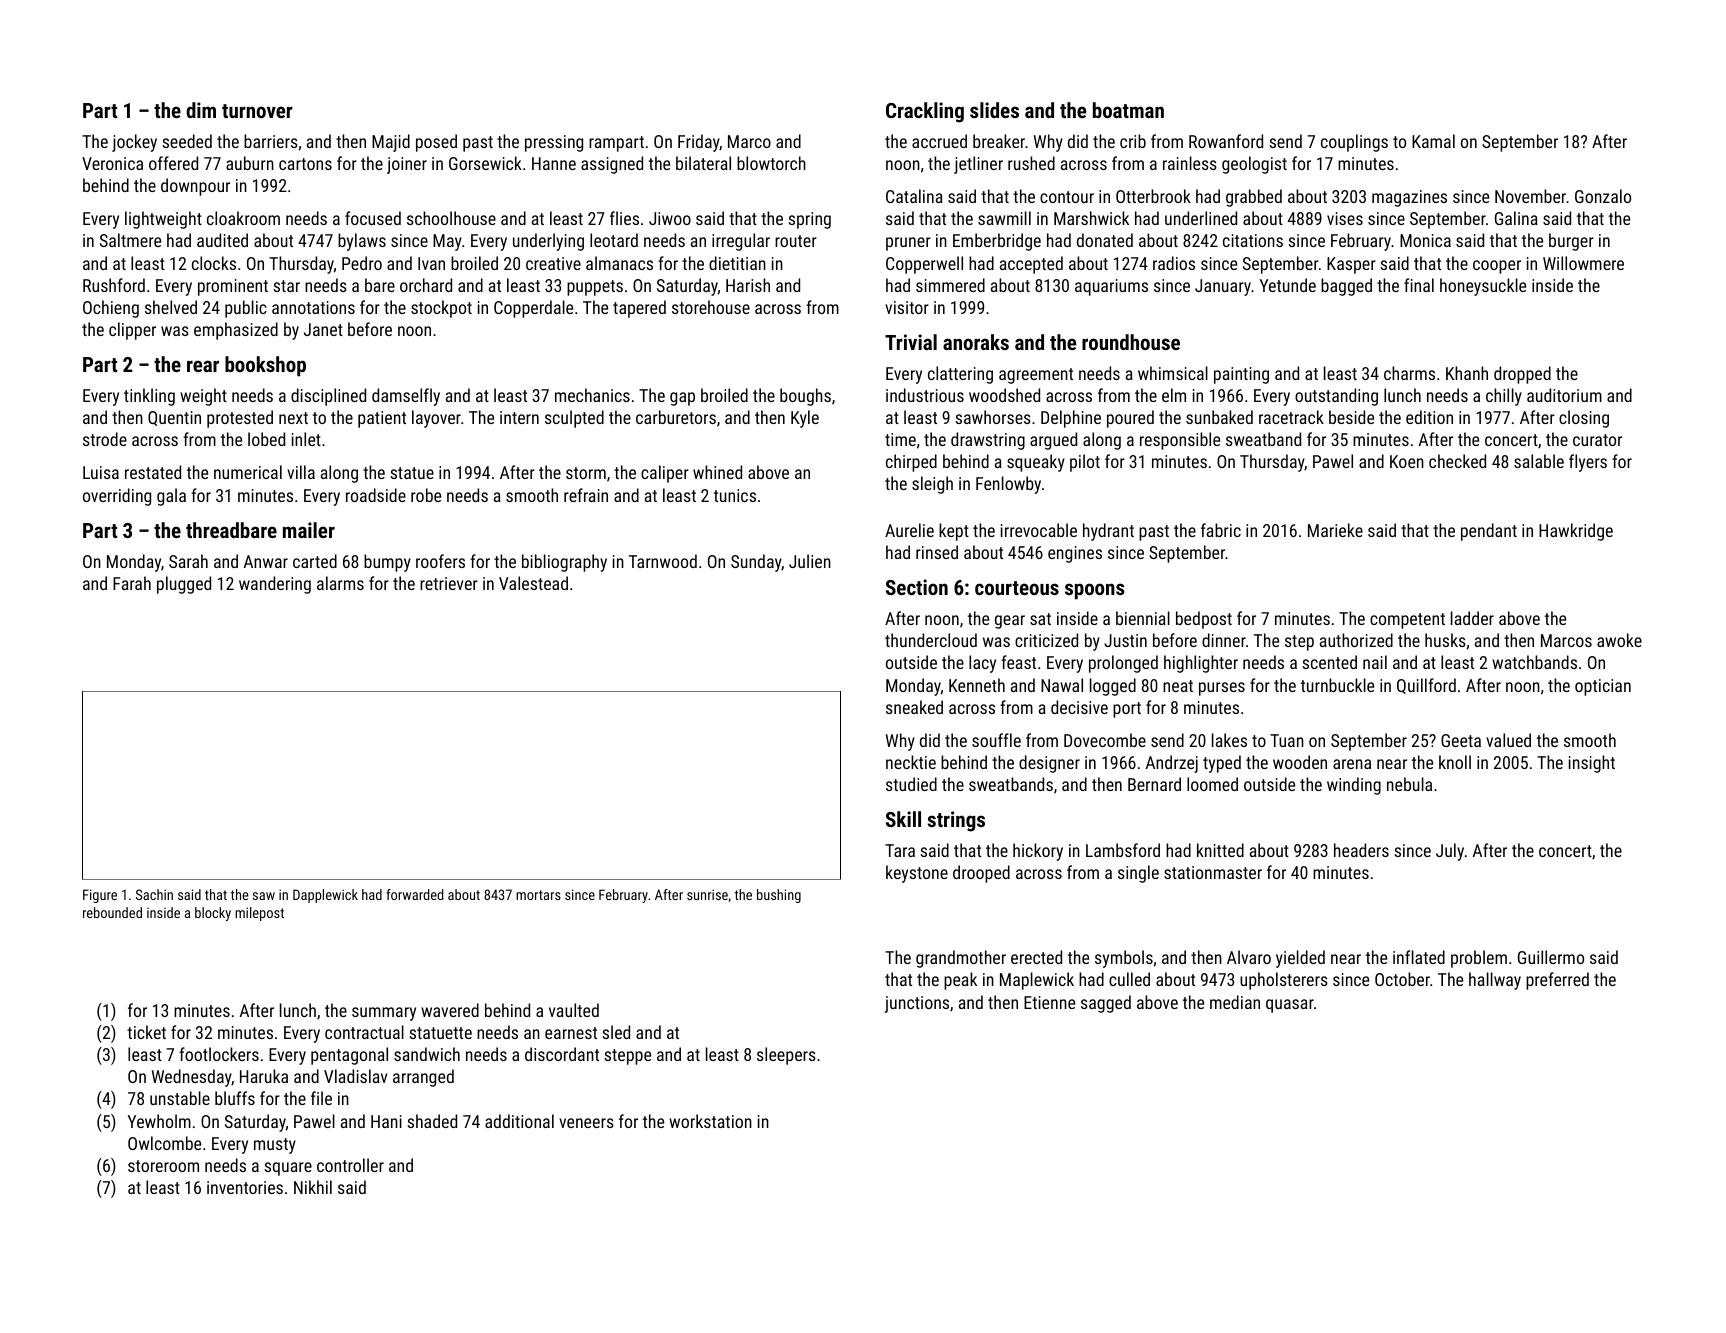 The image size is (1726, 1333). Describe the element at coordinates (301, 472) in the page. I see `villa` at that location.
